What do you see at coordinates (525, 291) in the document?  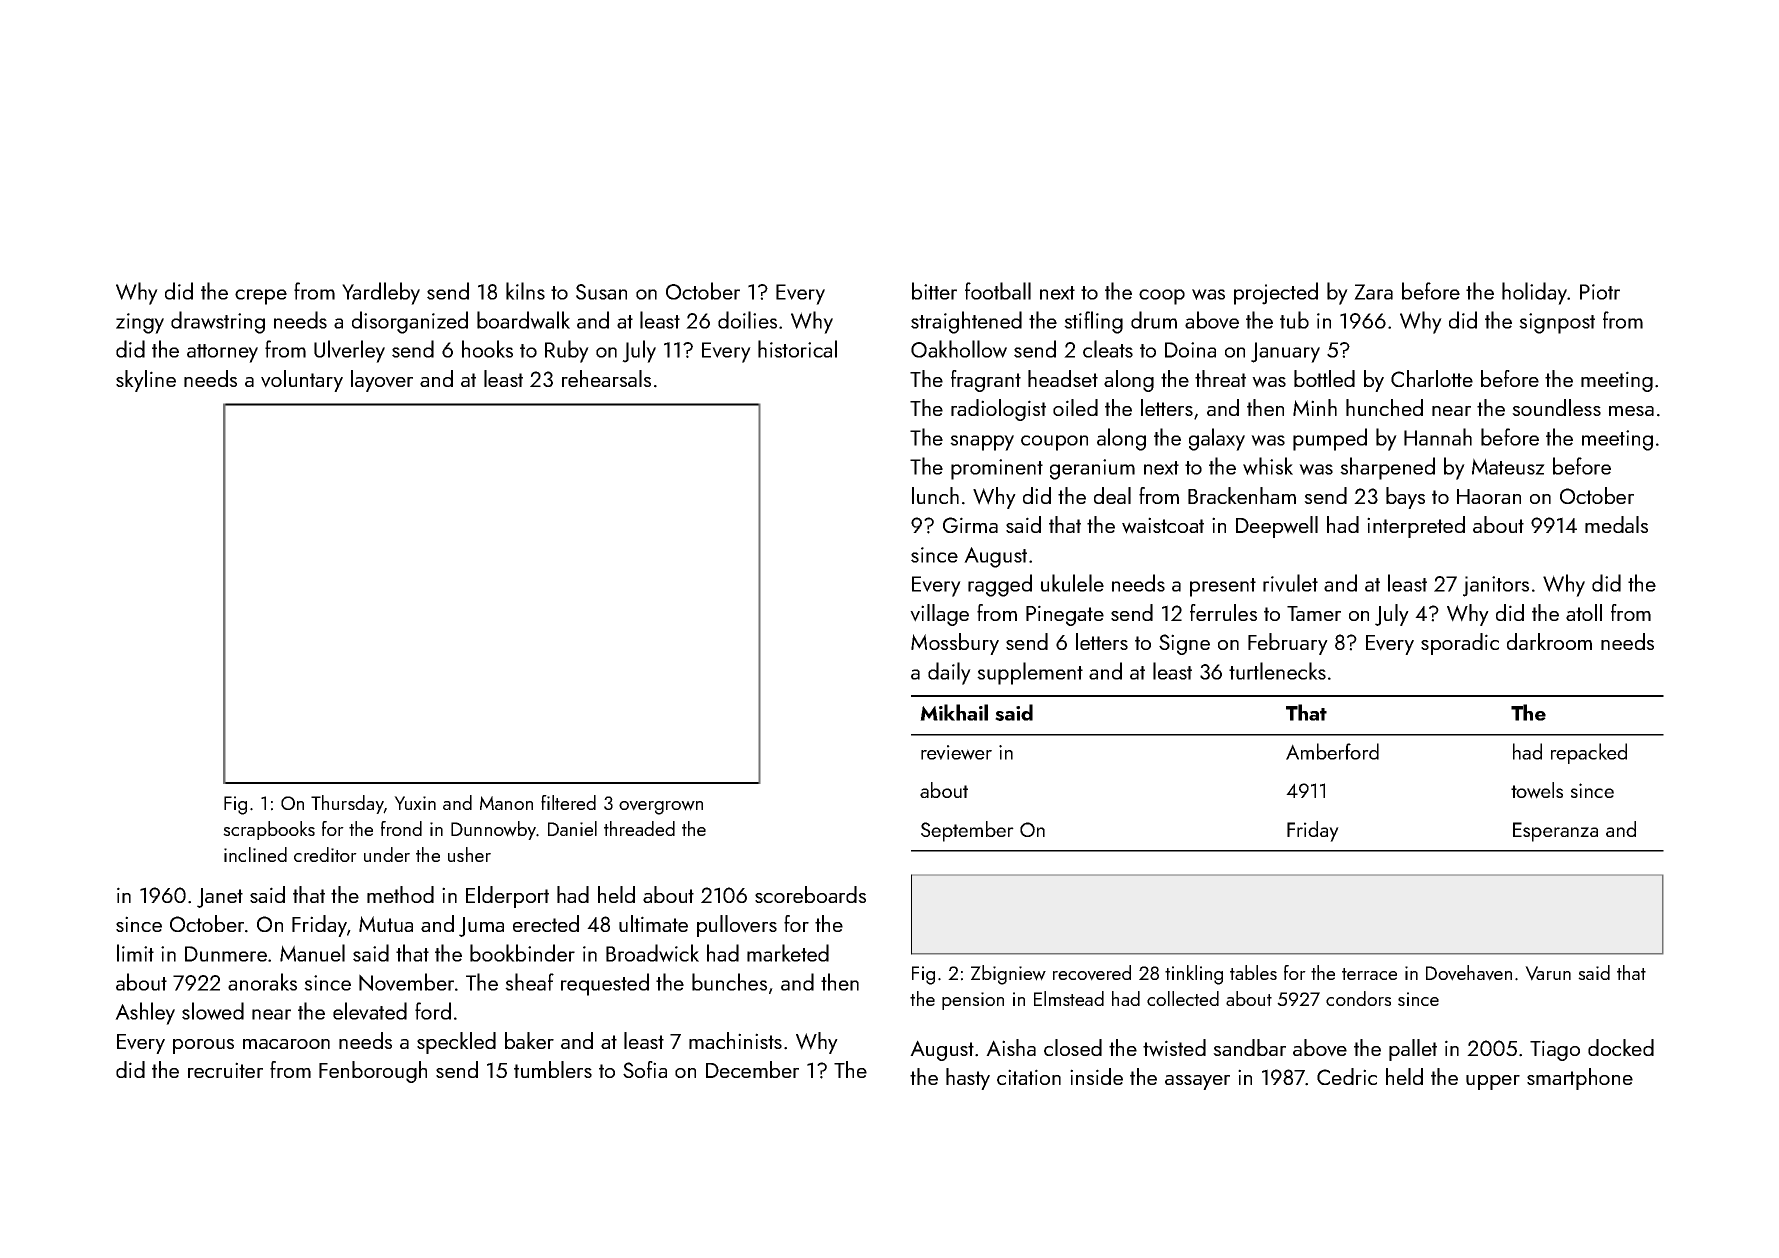 I see `kilns` at bounding box center [525, 291].
